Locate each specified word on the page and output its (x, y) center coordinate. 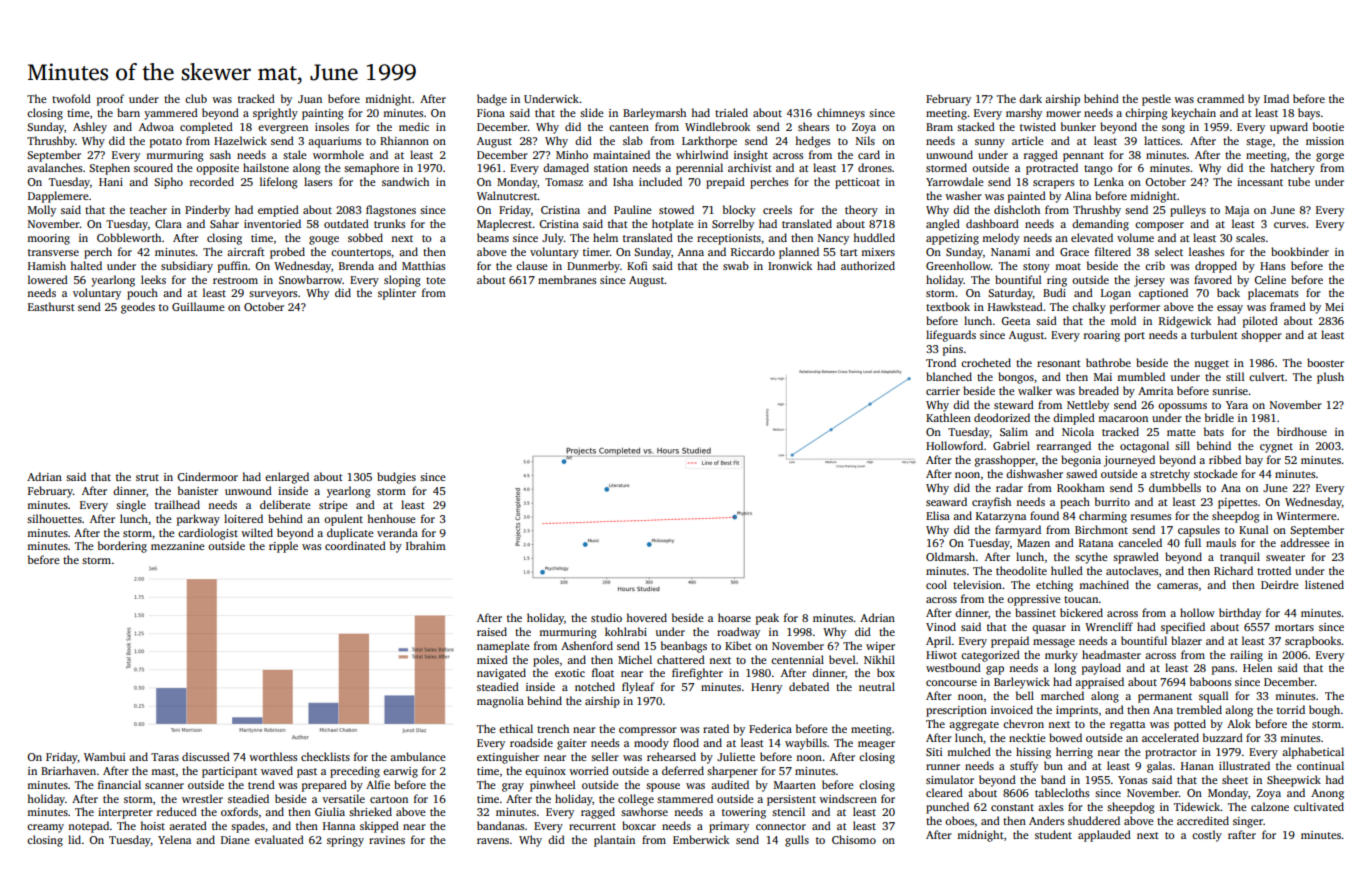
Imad (1276, 98)
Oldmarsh (950, 556)
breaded (1099, 390)
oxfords (239, 811)
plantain (614, 841)
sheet (1235, 779)
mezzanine (178, 546)
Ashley (90, 128)
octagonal (1144, 447)
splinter (397, 294)
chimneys (841, 114)
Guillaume (198, 306)
